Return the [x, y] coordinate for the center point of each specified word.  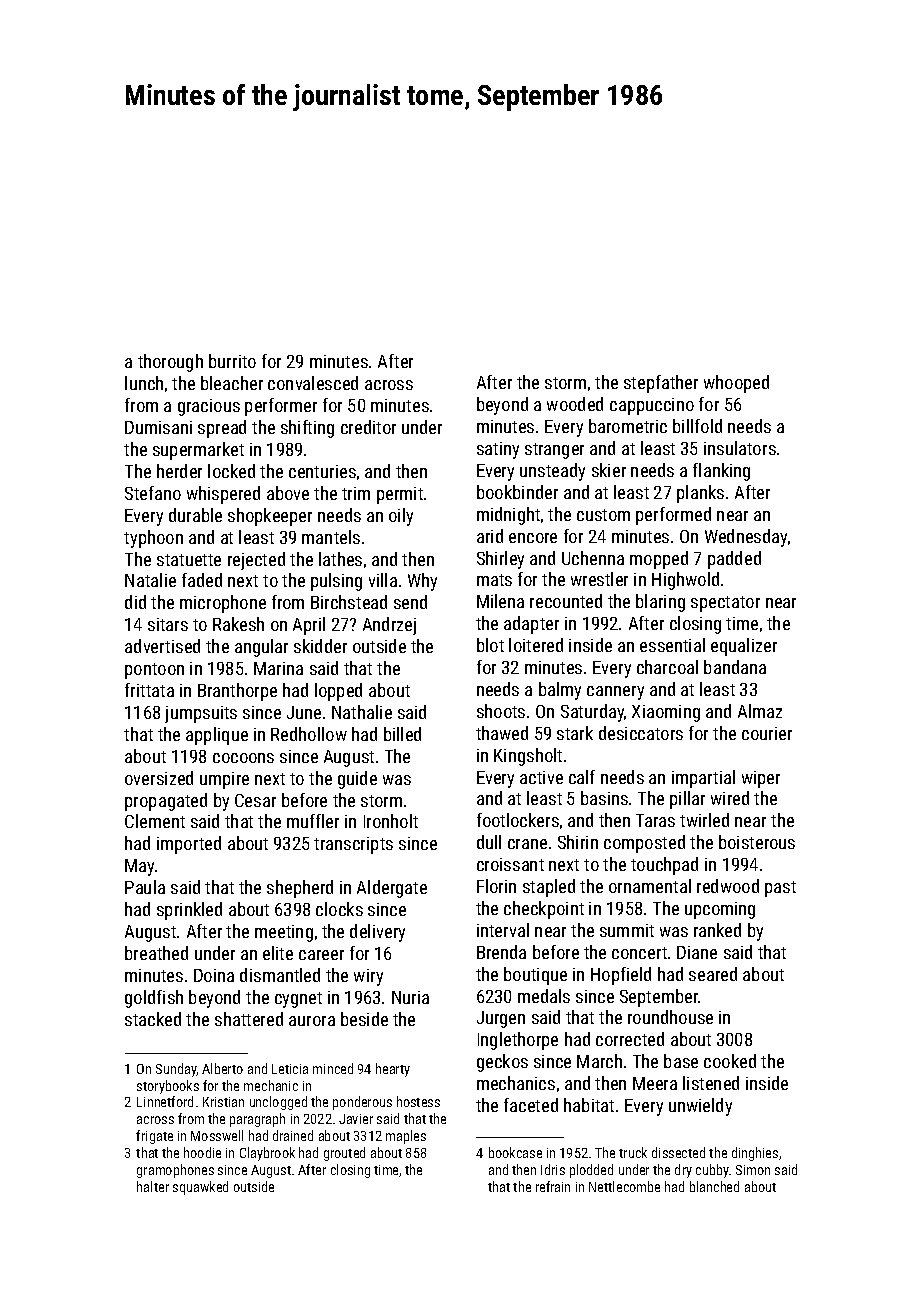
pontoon [154, 671]
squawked [200, 1188]
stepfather [661, 384]
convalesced [313, 383]
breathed [156, 953]
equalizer [744, 647]
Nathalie [362, 712]
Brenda [501, 952]
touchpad [664, 866]
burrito [232, 361]
